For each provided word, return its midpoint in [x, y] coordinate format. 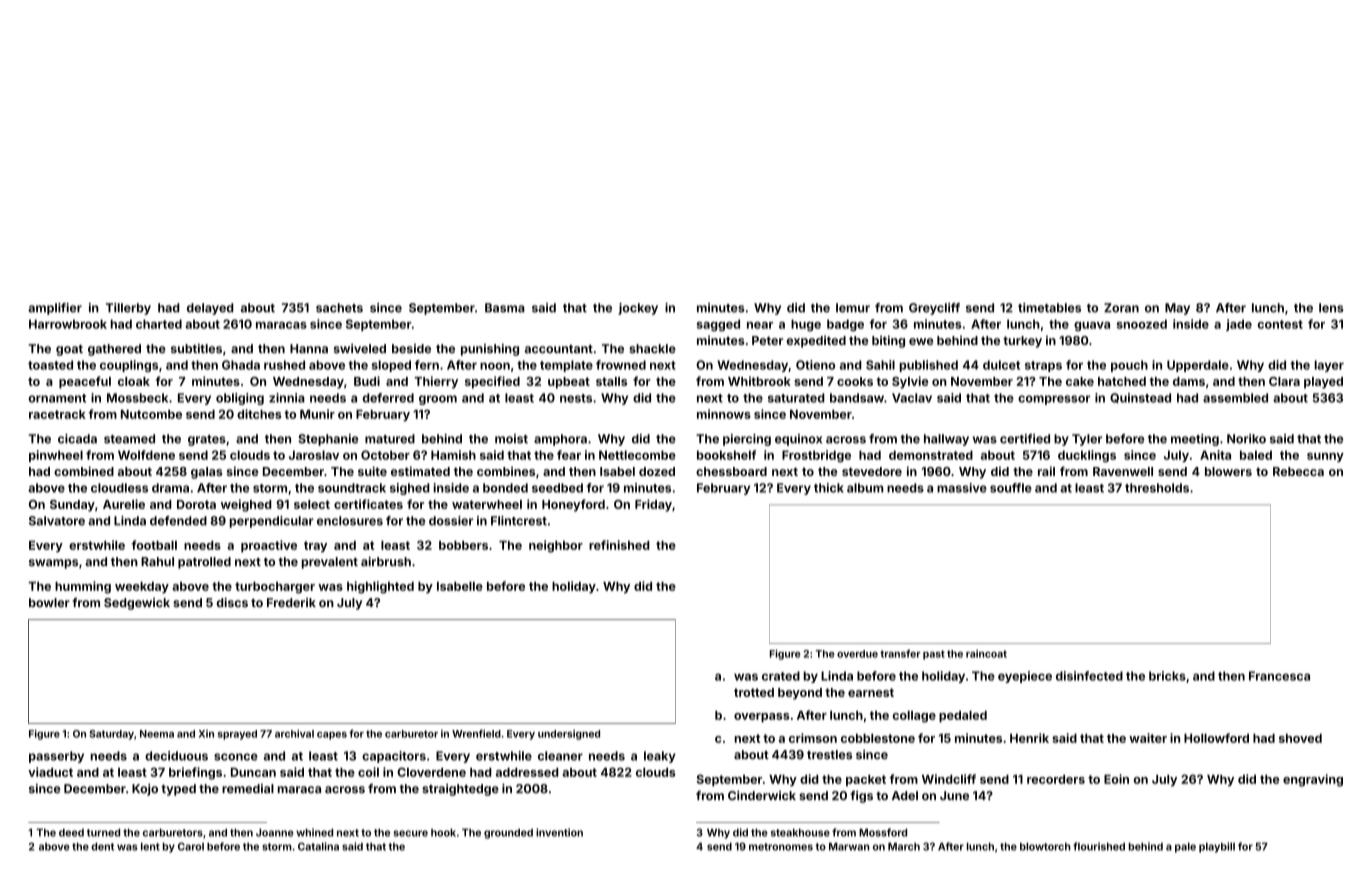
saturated [796, 398]
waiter [1148, 738]
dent [102, 847]
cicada [77, 439]
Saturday [111, 735]
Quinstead [1140, 398]
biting [888, 341]
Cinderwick [762, 795]
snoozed [1142, 324]
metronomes [781, 847]
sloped [391, 366]
